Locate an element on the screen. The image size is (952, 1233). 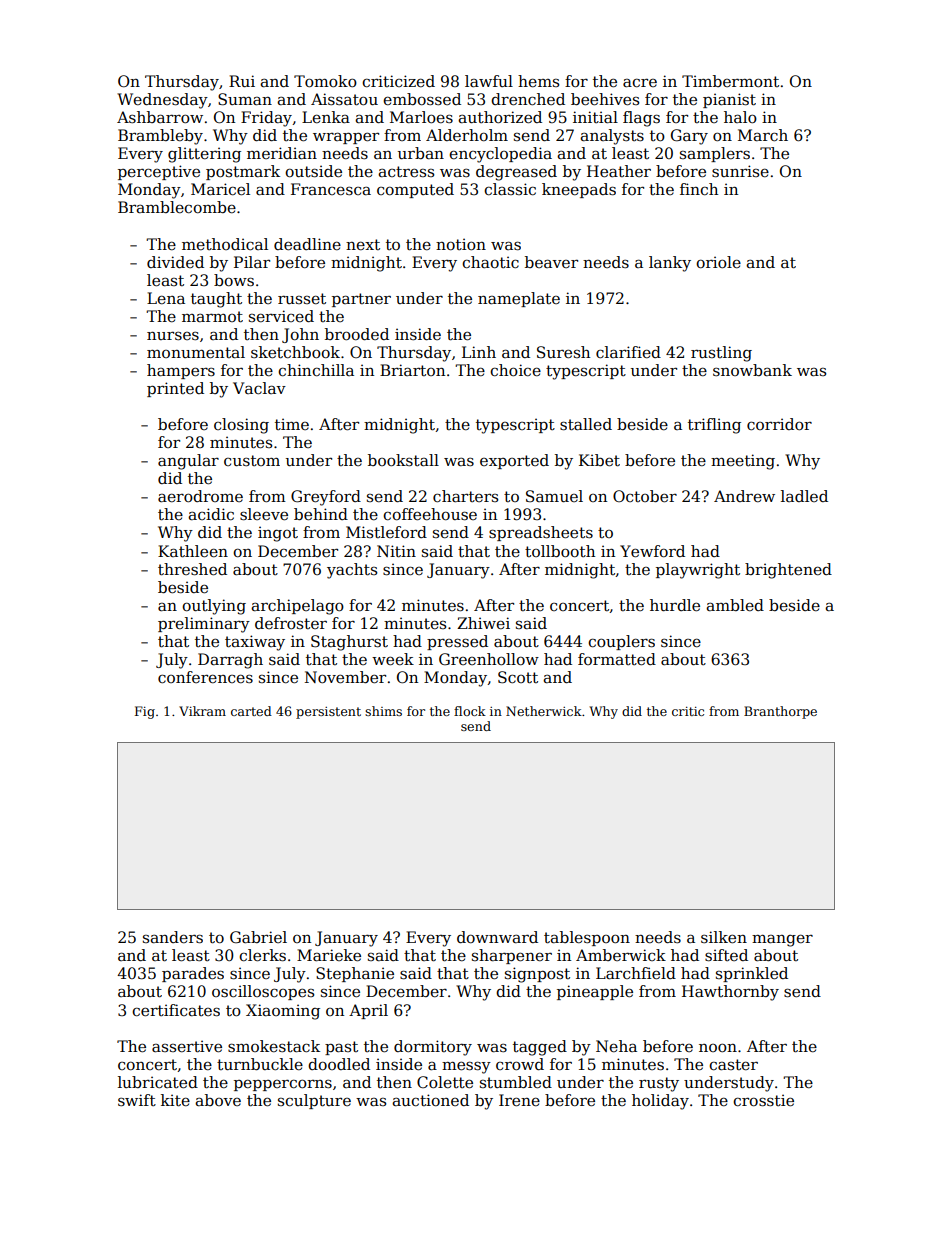
certificates is located at coordinates (176, 1010).
